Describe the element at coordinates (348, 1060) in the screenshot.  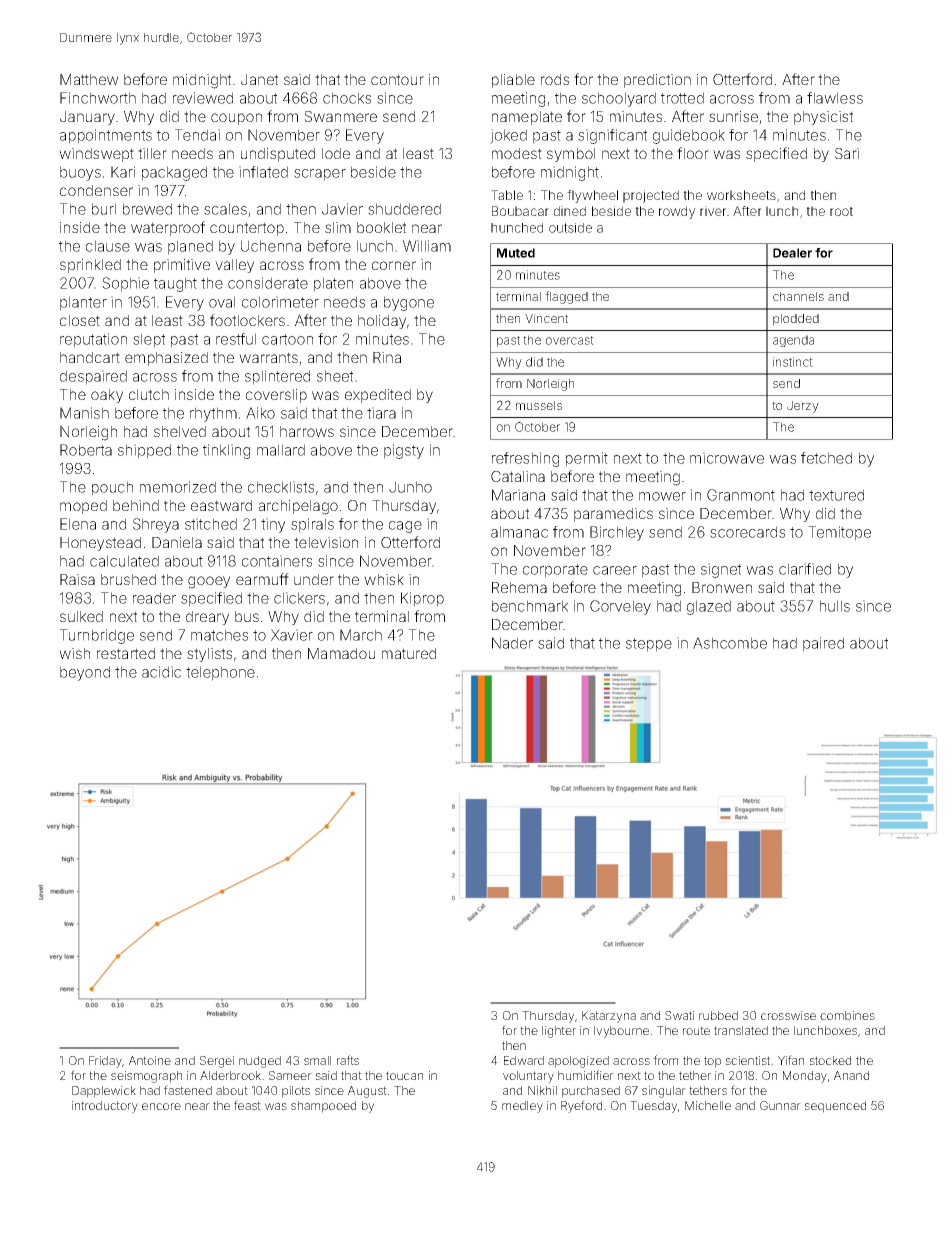
I see `rafts` at that location.
